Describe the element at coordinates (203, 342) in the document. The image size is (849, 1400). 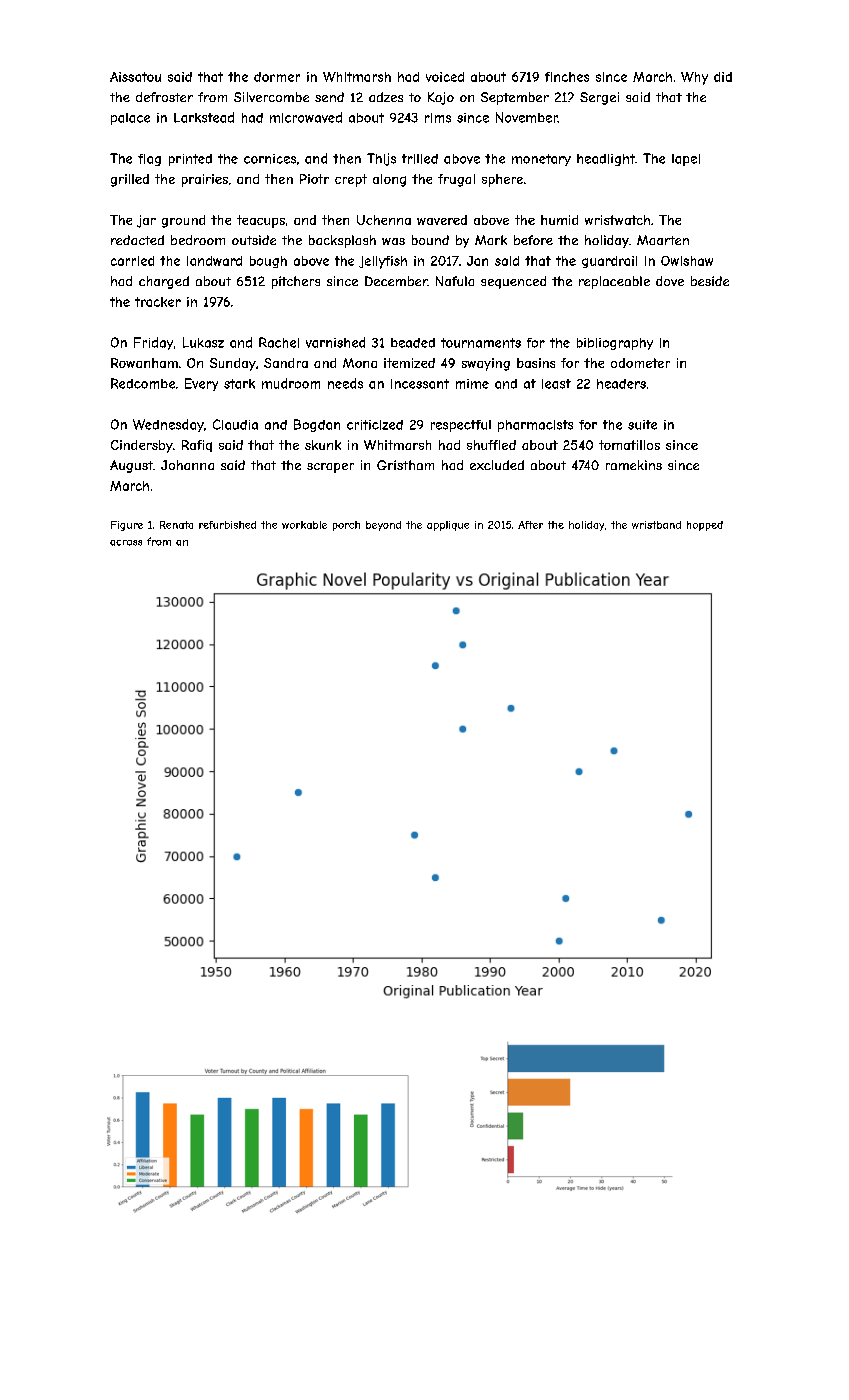
I see `Lukasz` at that location.
